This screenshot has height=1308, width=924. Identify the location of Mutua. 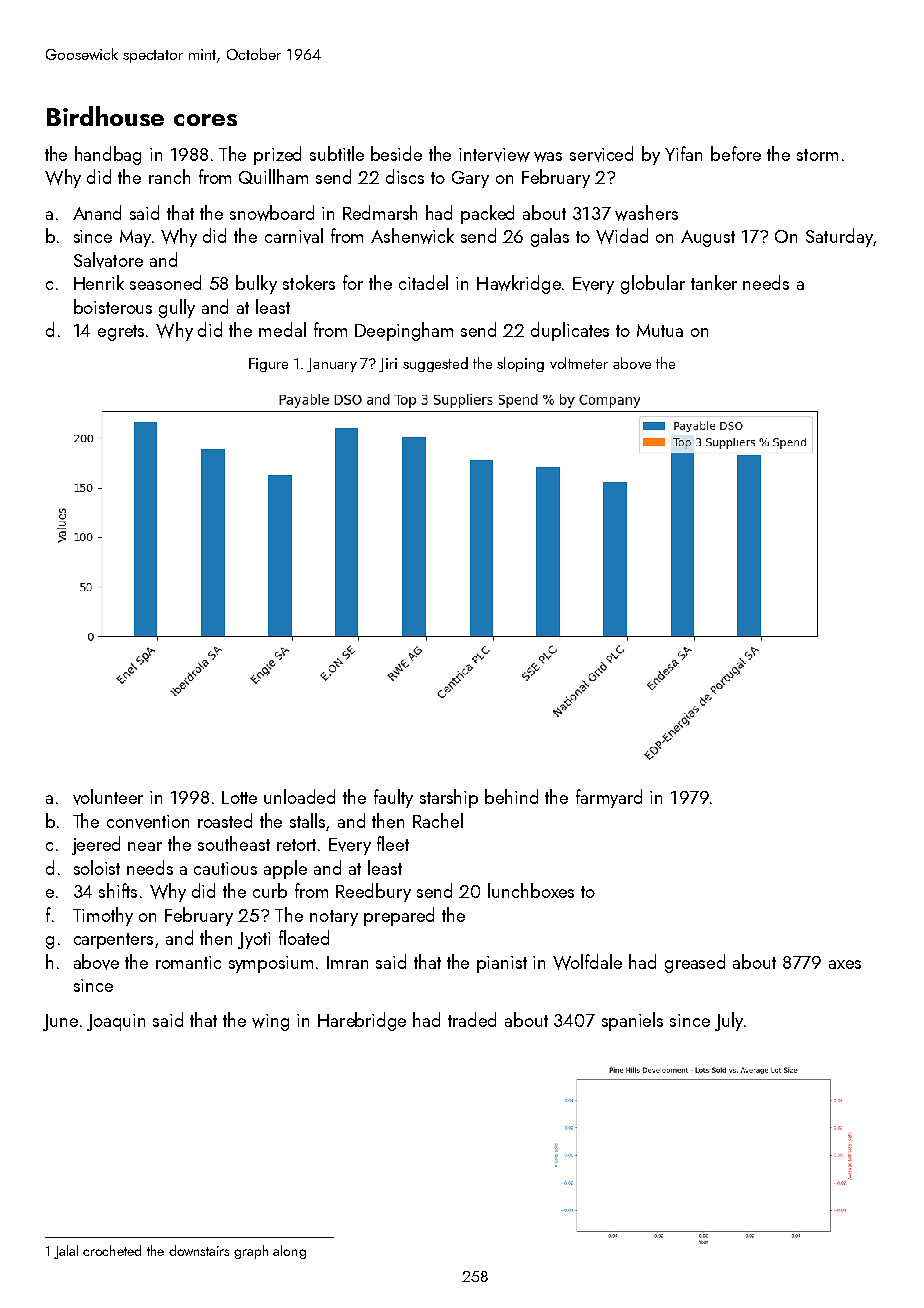
(660, 330).
